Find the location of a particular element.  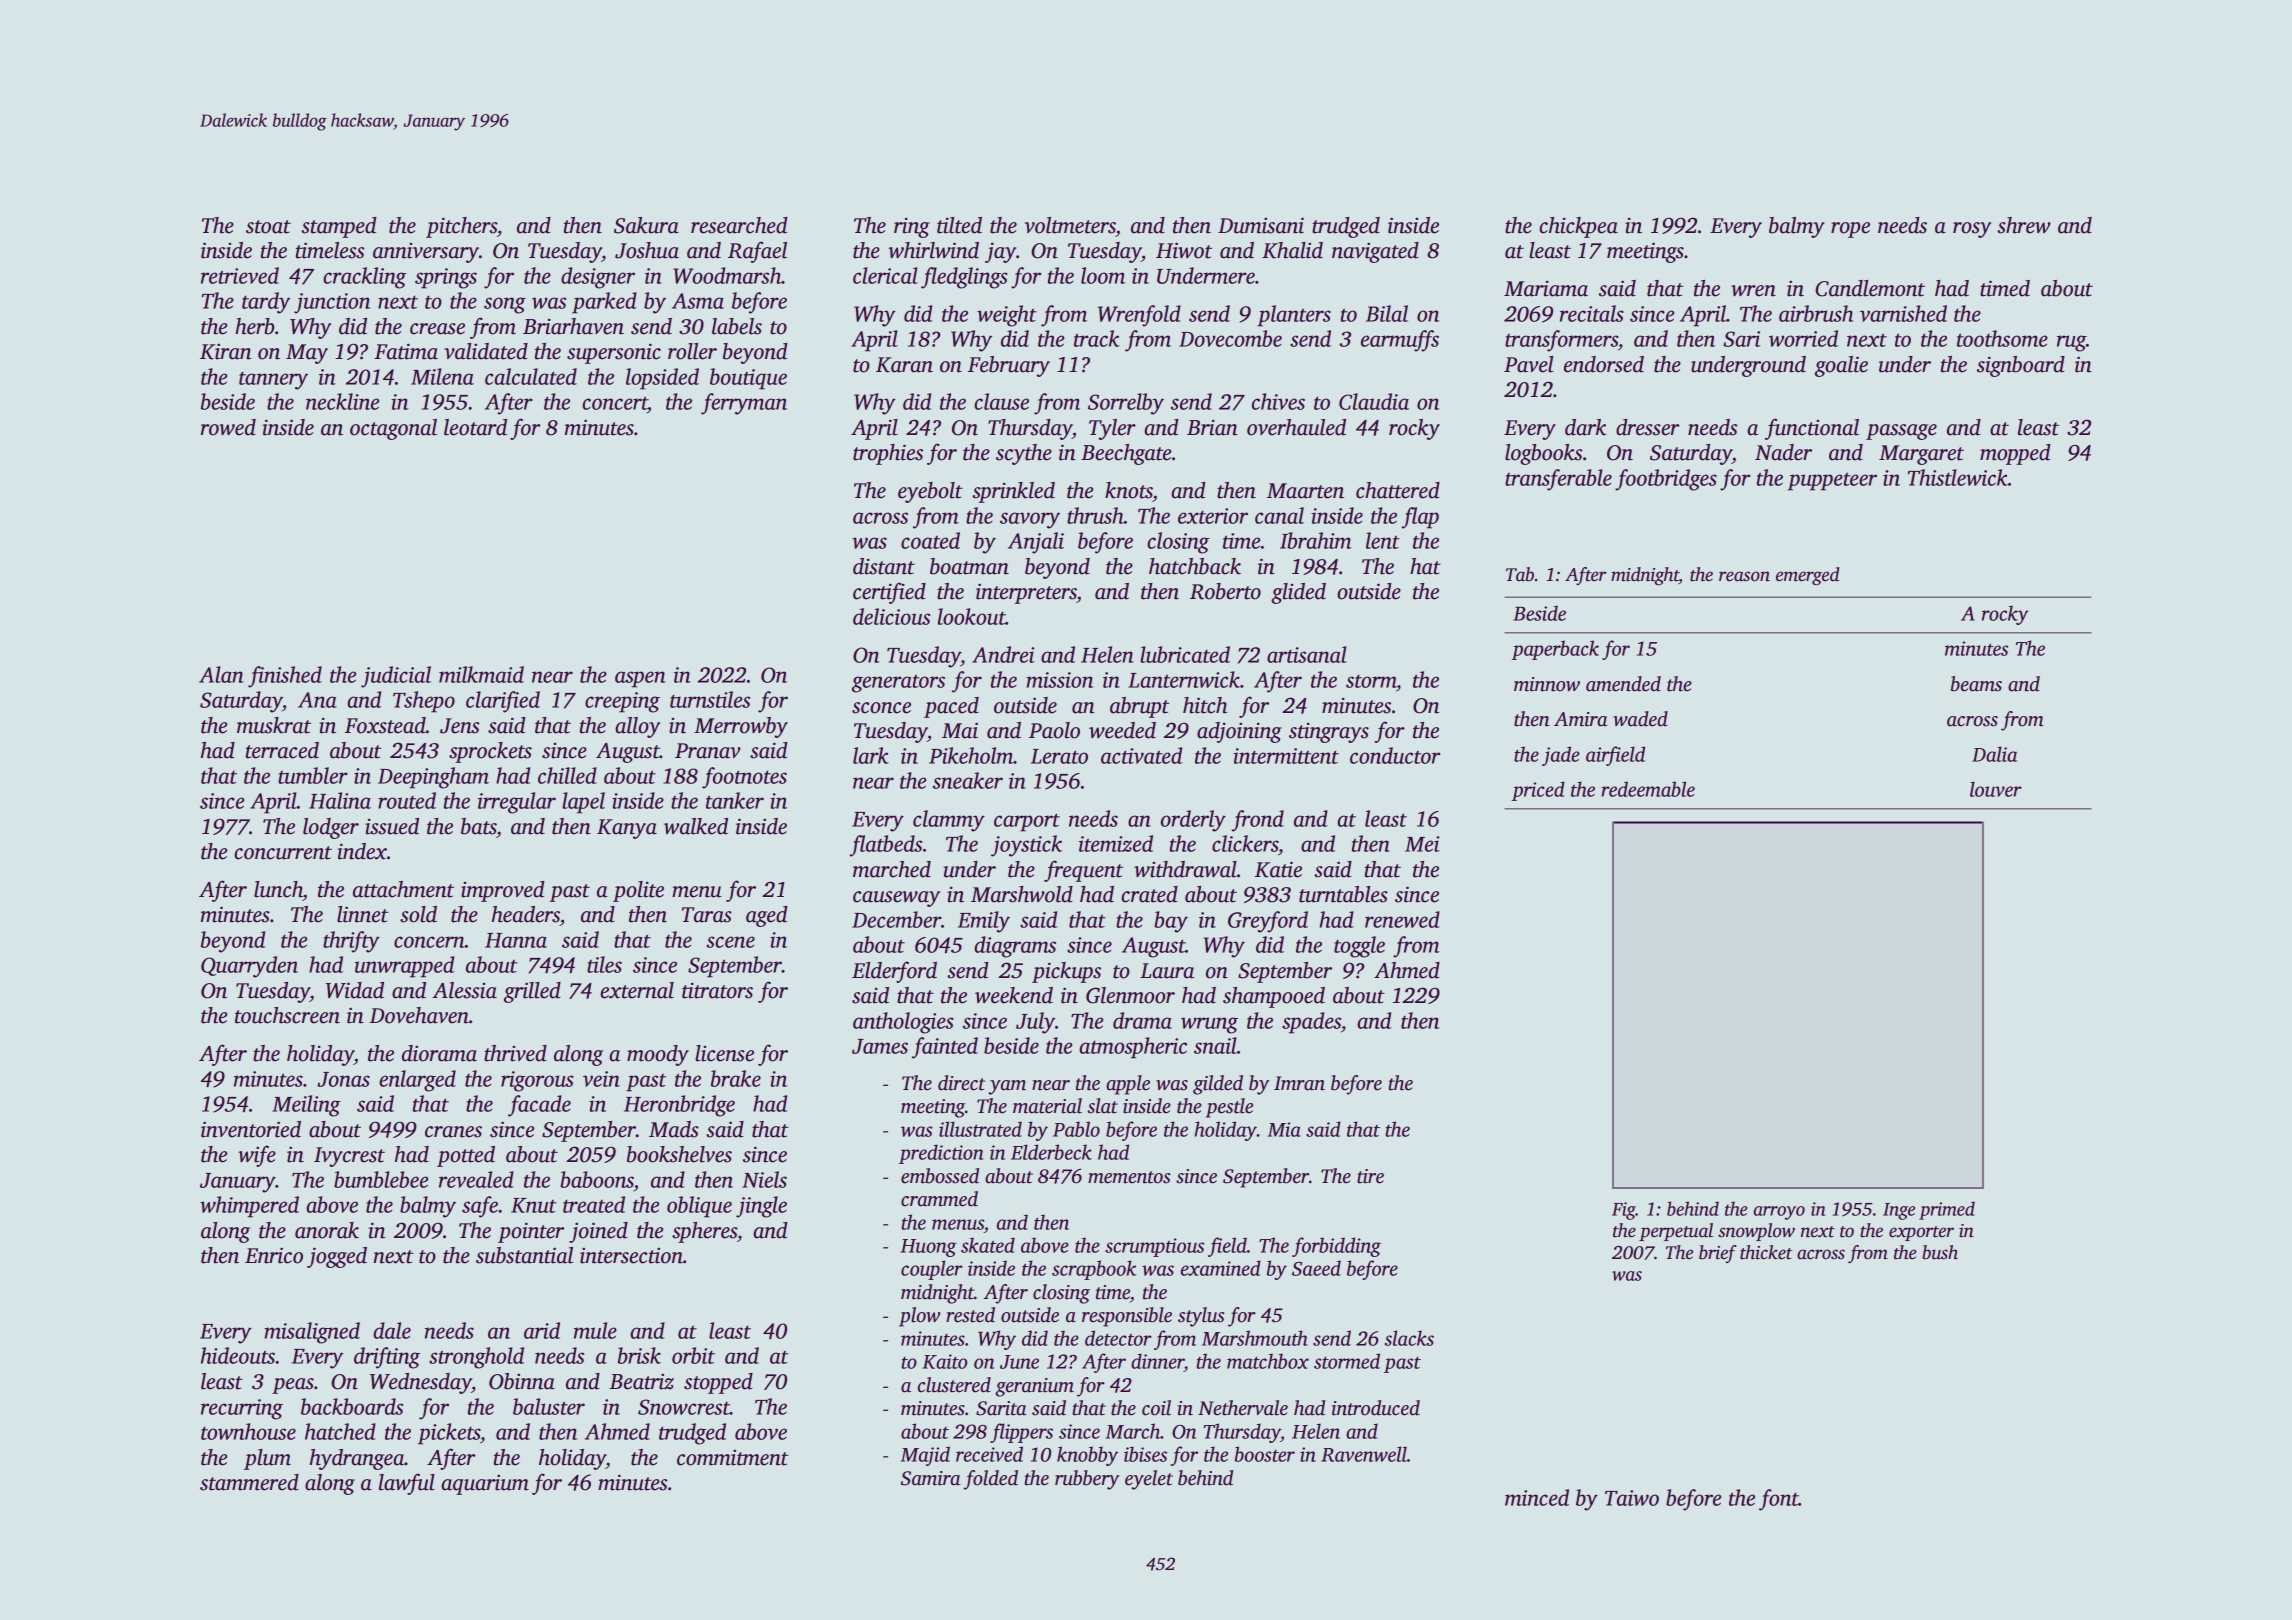

earmuffs is located at coordinates (1400, 341).
